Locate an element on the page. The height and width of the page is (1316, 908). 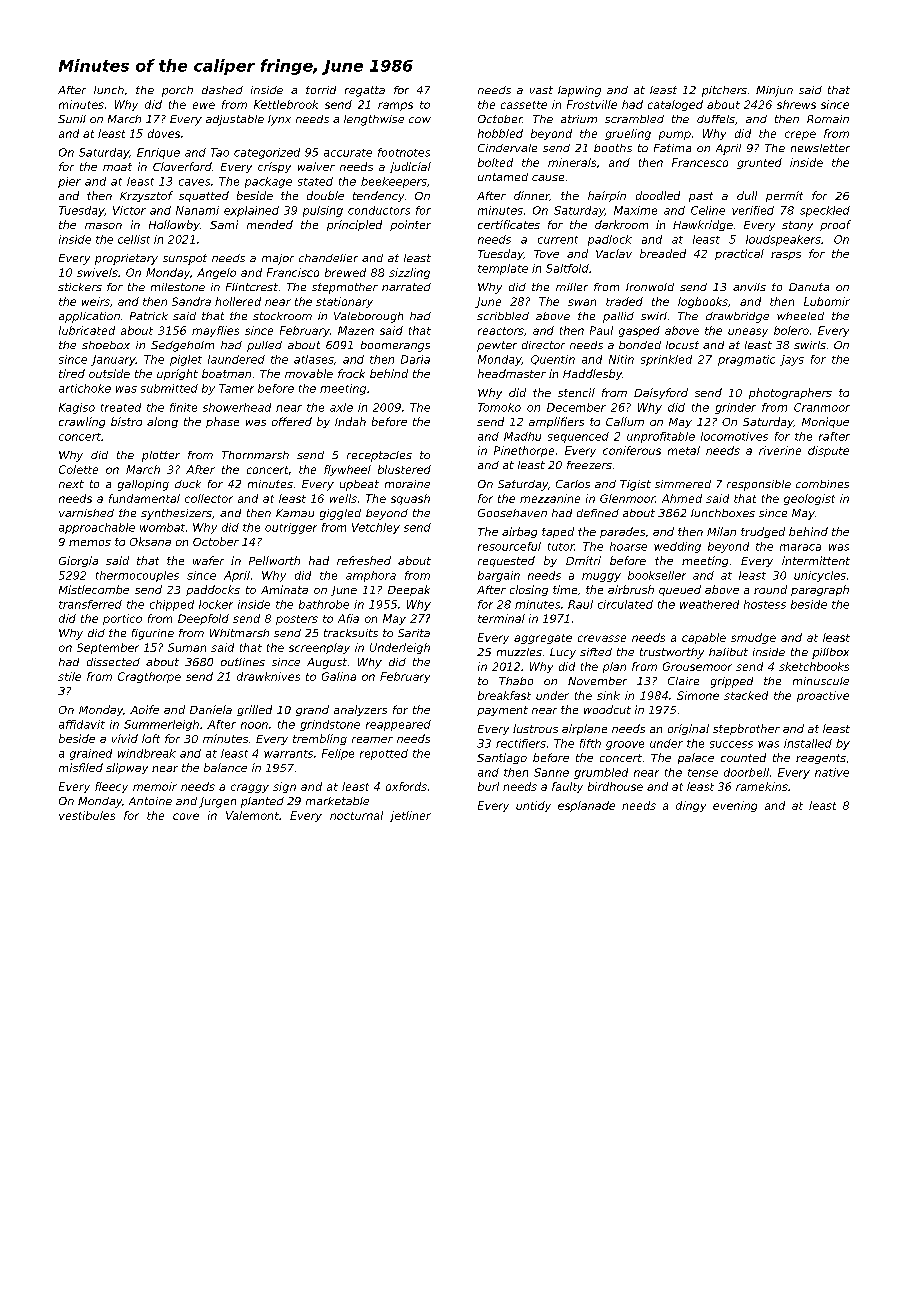
artichoke is located at coordinates (85, 388).
